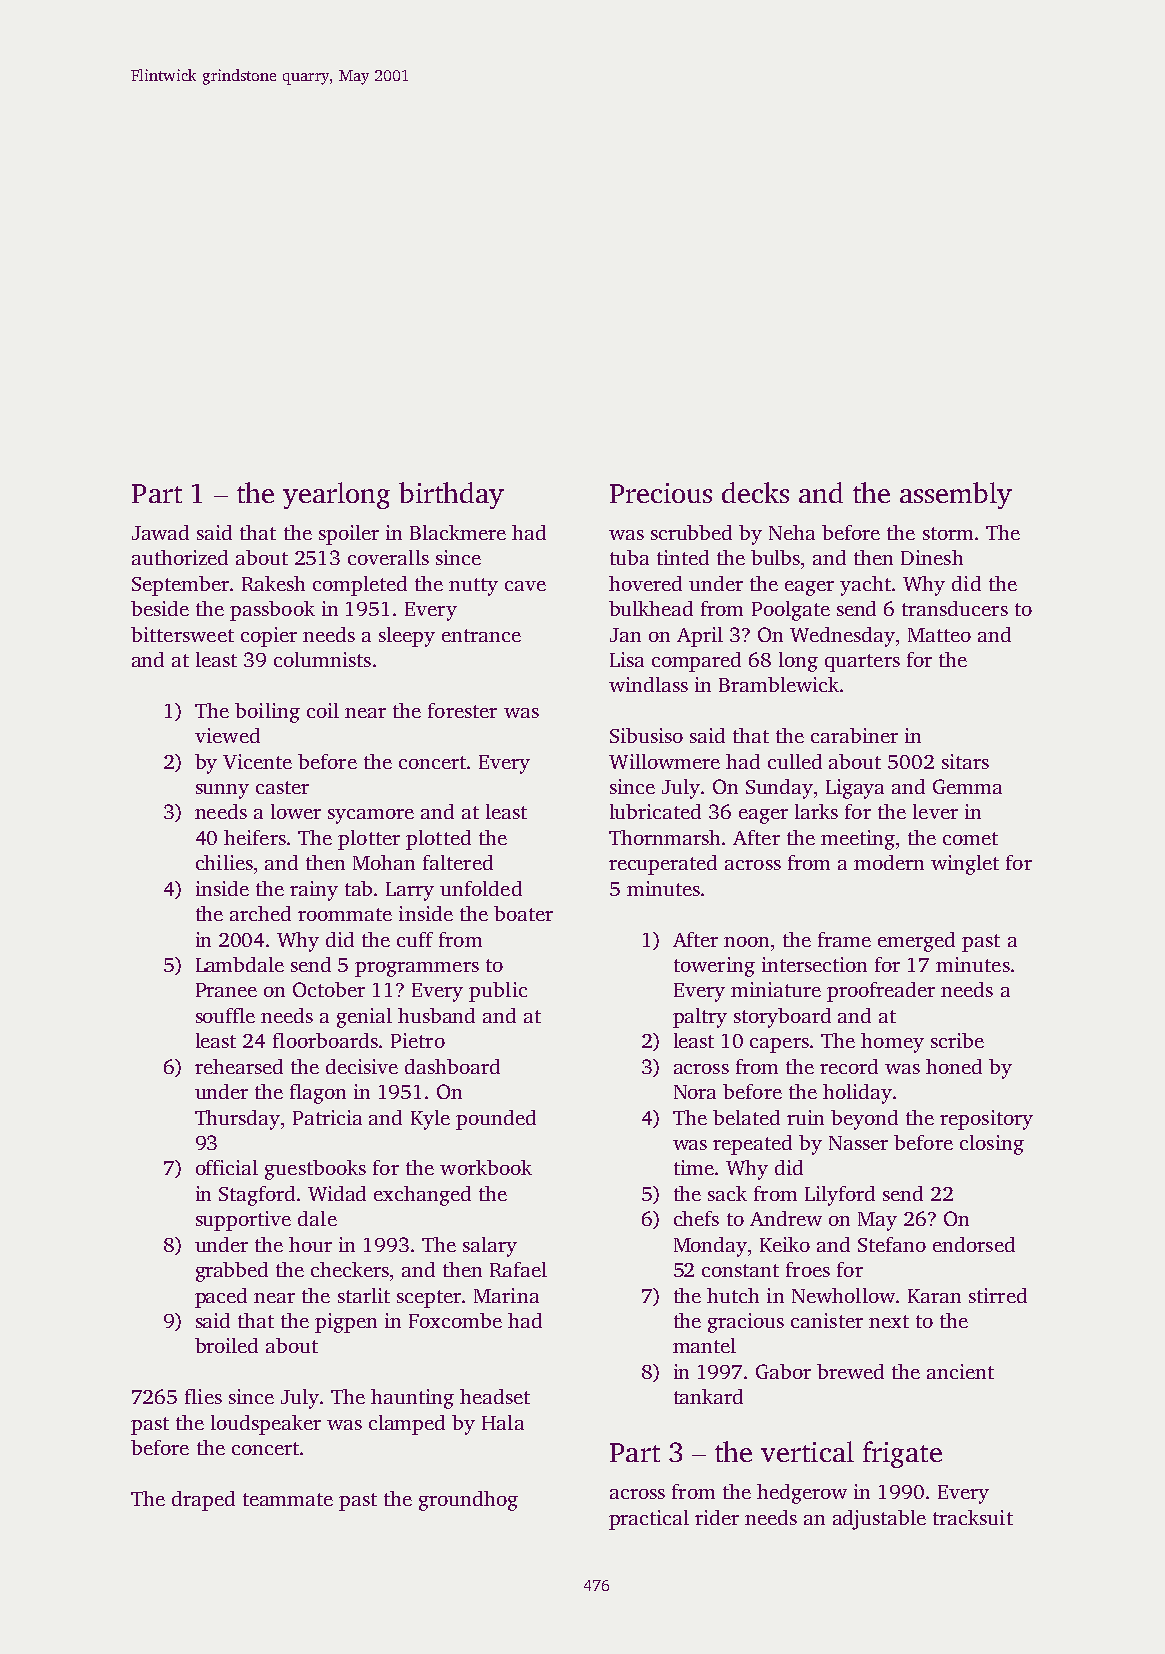 The image size is (1165, 1654). Describe the element at coordinates (916, 942) in the screenshot. I see `emerged` at that location.
